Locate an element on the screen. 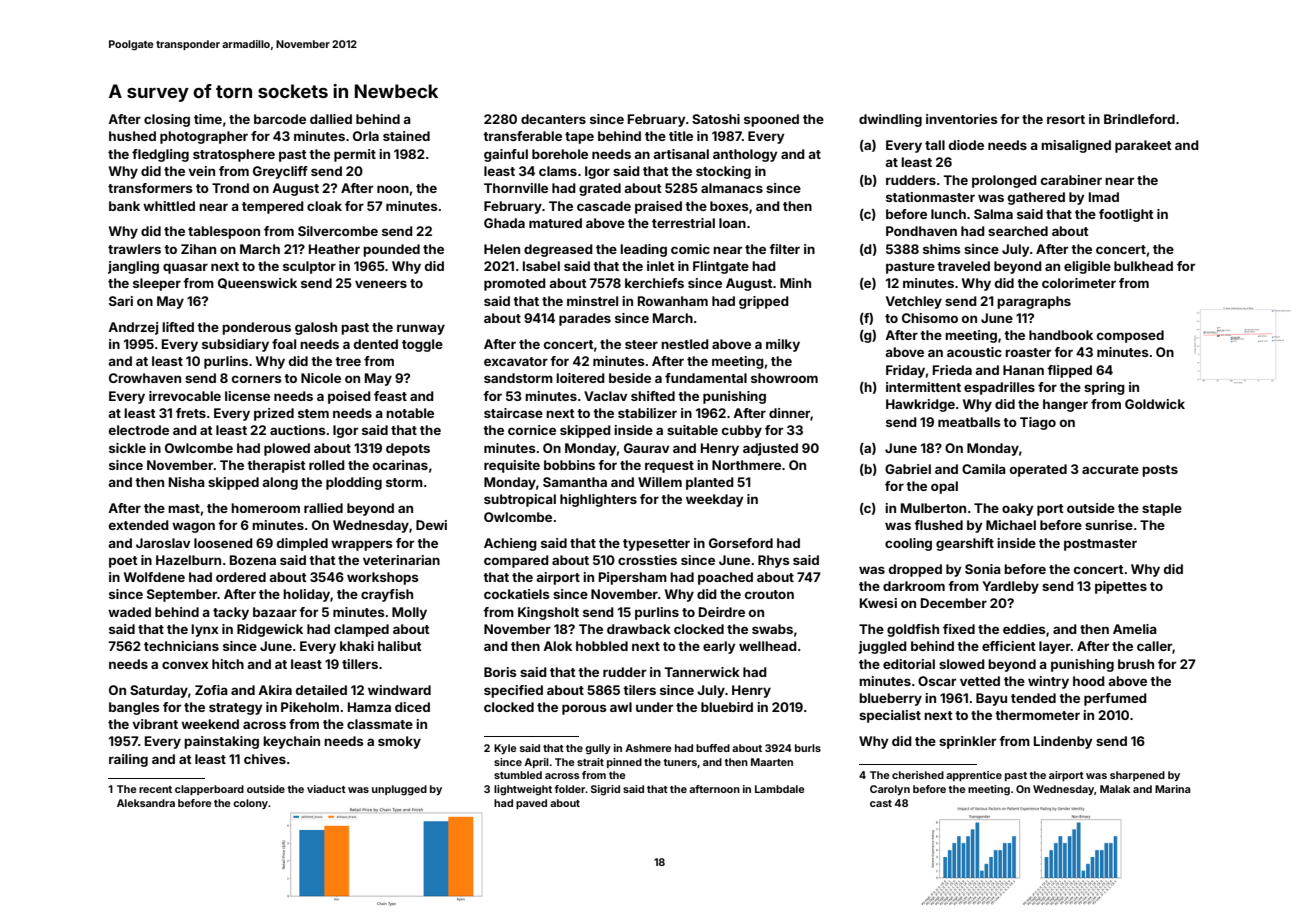 Image resolution: width=1308 pixels, height=924 pixels. electrode is located at coordinates (139, 430).
